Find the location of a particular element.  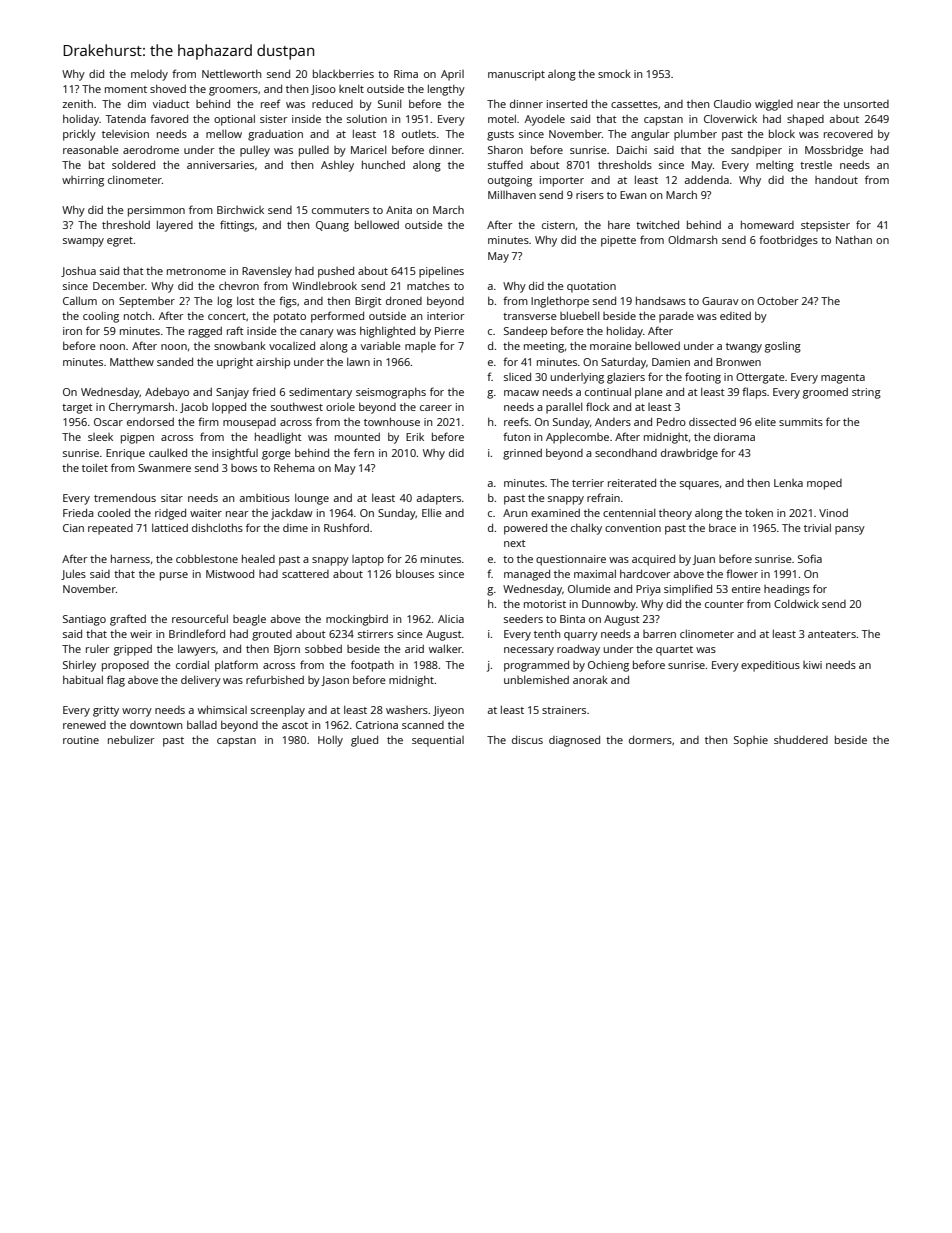

healed is located at coordinates (258, 558).
